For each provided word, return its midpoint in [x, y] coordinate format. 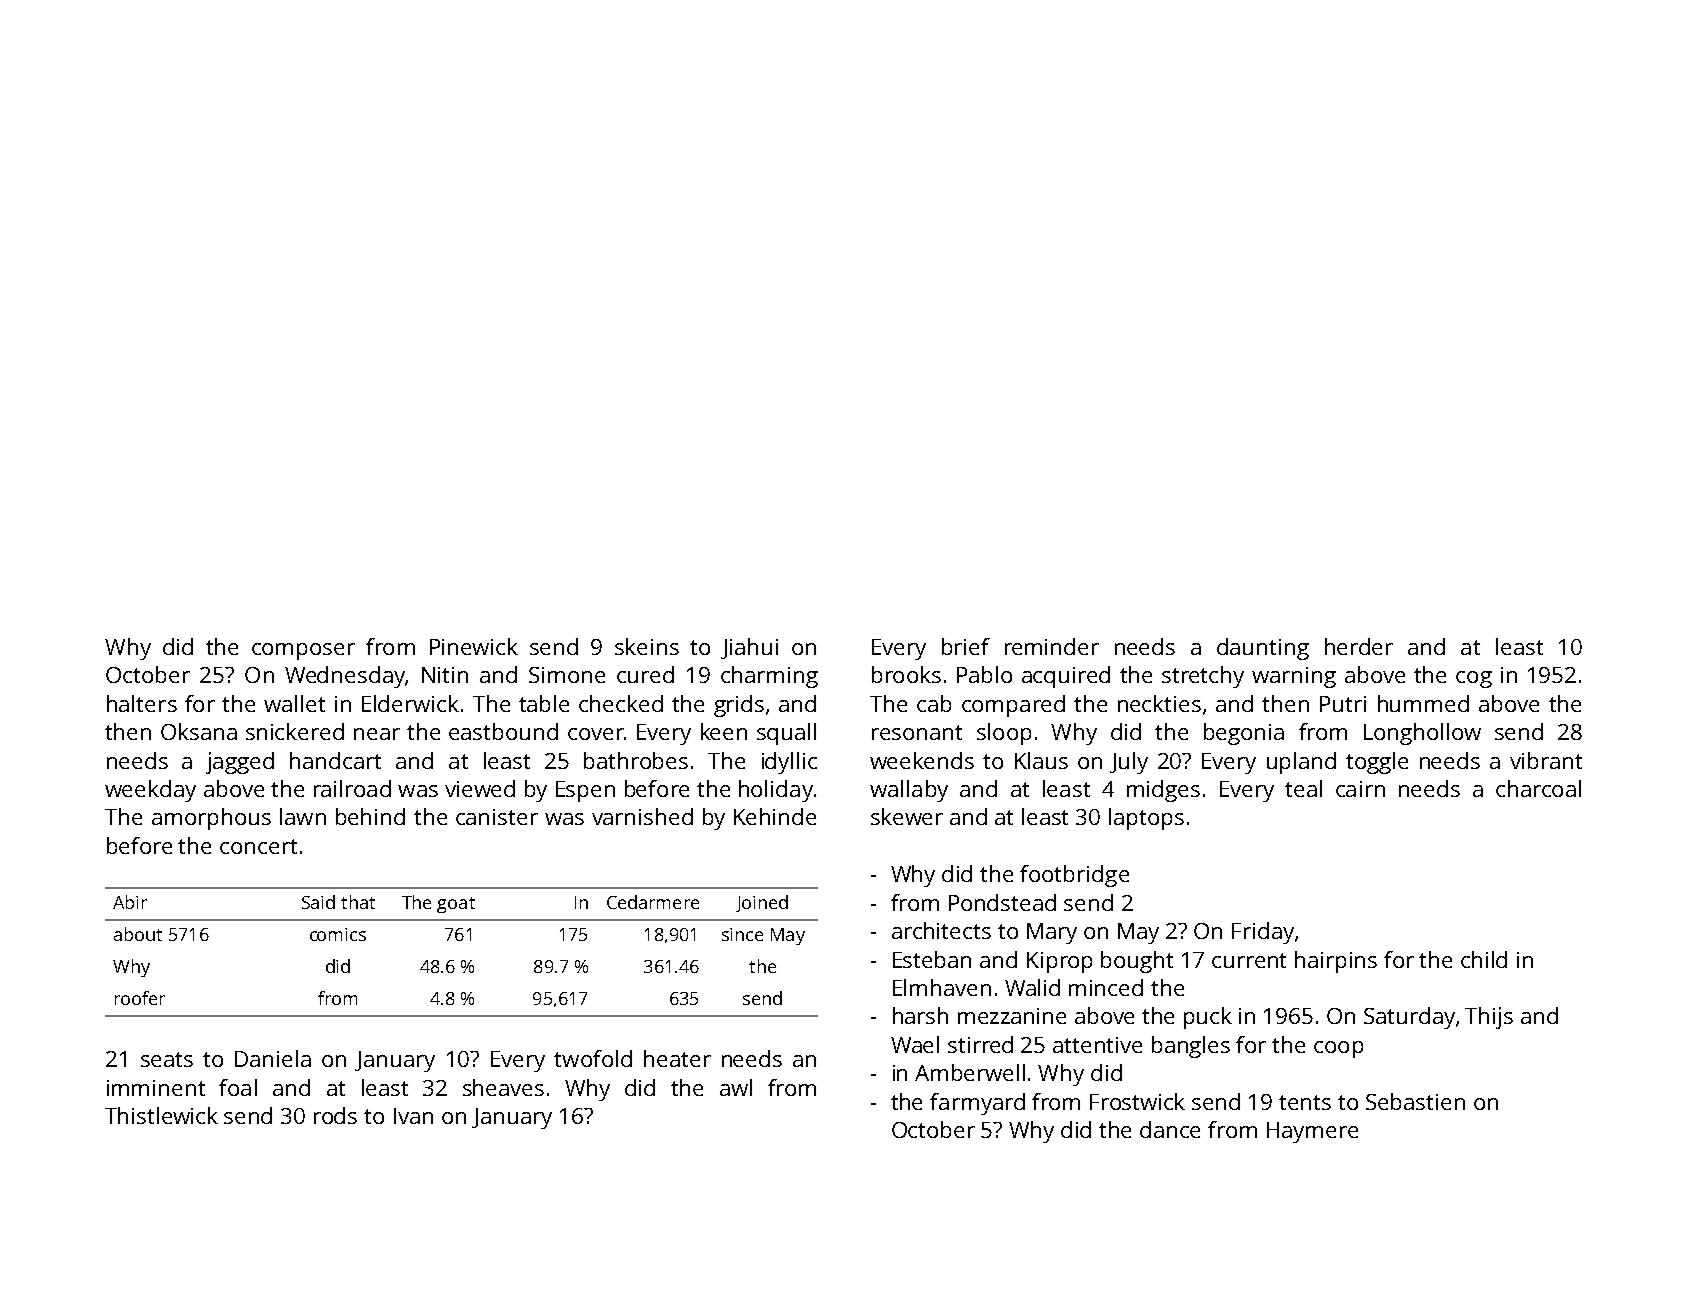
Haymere [1312, 1132]
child [1484, 959]
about [138, 934]
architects [941, 930]
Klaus [1041, 760]
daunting [1263, 649]
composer [303, 651]
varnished [642, 816]
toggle [1377, 763]
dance [1170, 1129]
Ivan [413, 1116]
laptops [1146, 819]
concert [258, 846]
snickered [295, 731]
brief [966, 646]
